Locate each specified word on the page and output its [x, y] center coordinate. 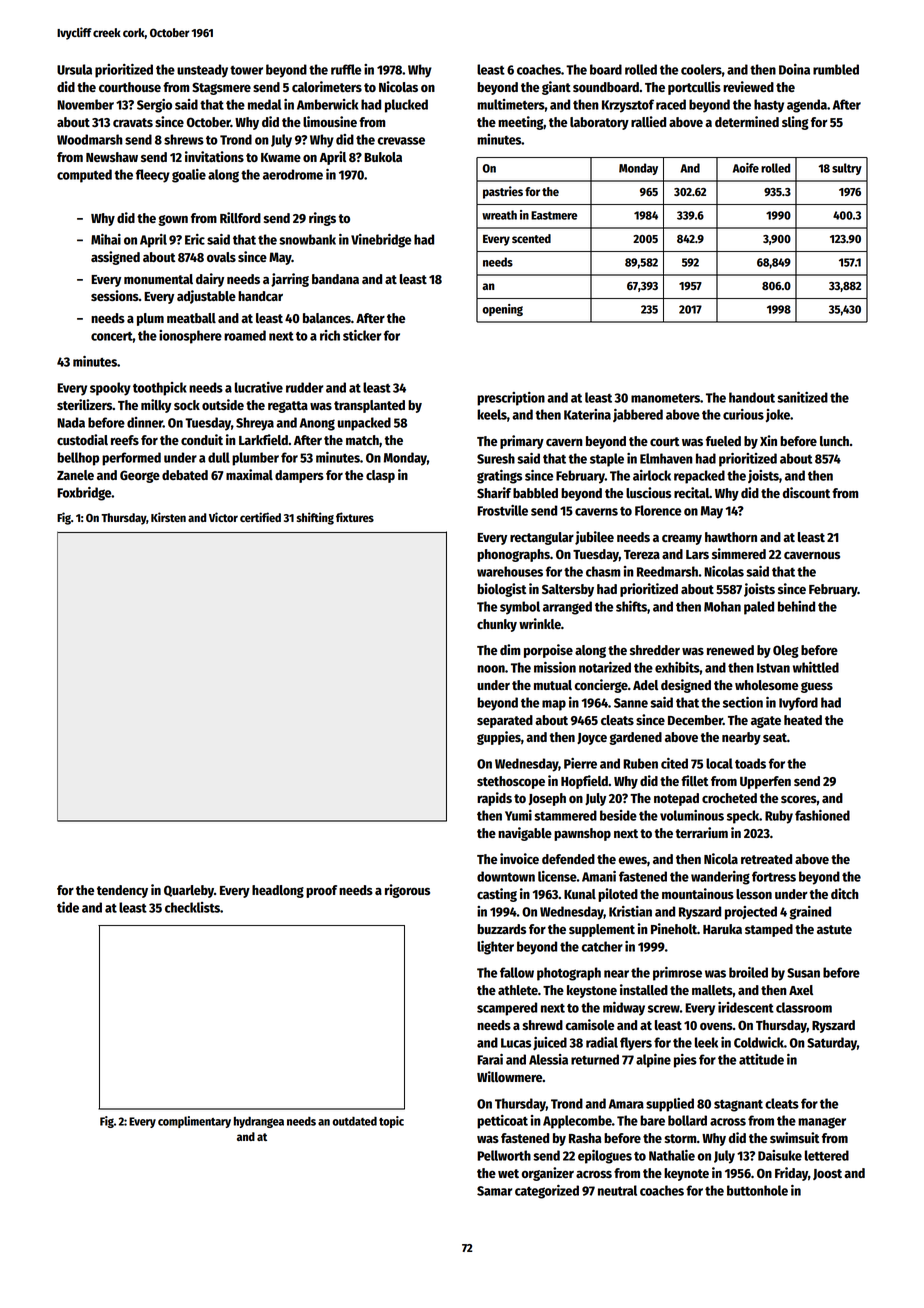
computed [84, 176]
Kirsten [168, 517]
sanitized [802, 397]
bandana [335, 279]
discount [806, 492]
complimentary [194, 1122]
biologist [501, 590]
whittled [816, 667]
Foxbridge [84, 494]
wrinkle [540, 623]
